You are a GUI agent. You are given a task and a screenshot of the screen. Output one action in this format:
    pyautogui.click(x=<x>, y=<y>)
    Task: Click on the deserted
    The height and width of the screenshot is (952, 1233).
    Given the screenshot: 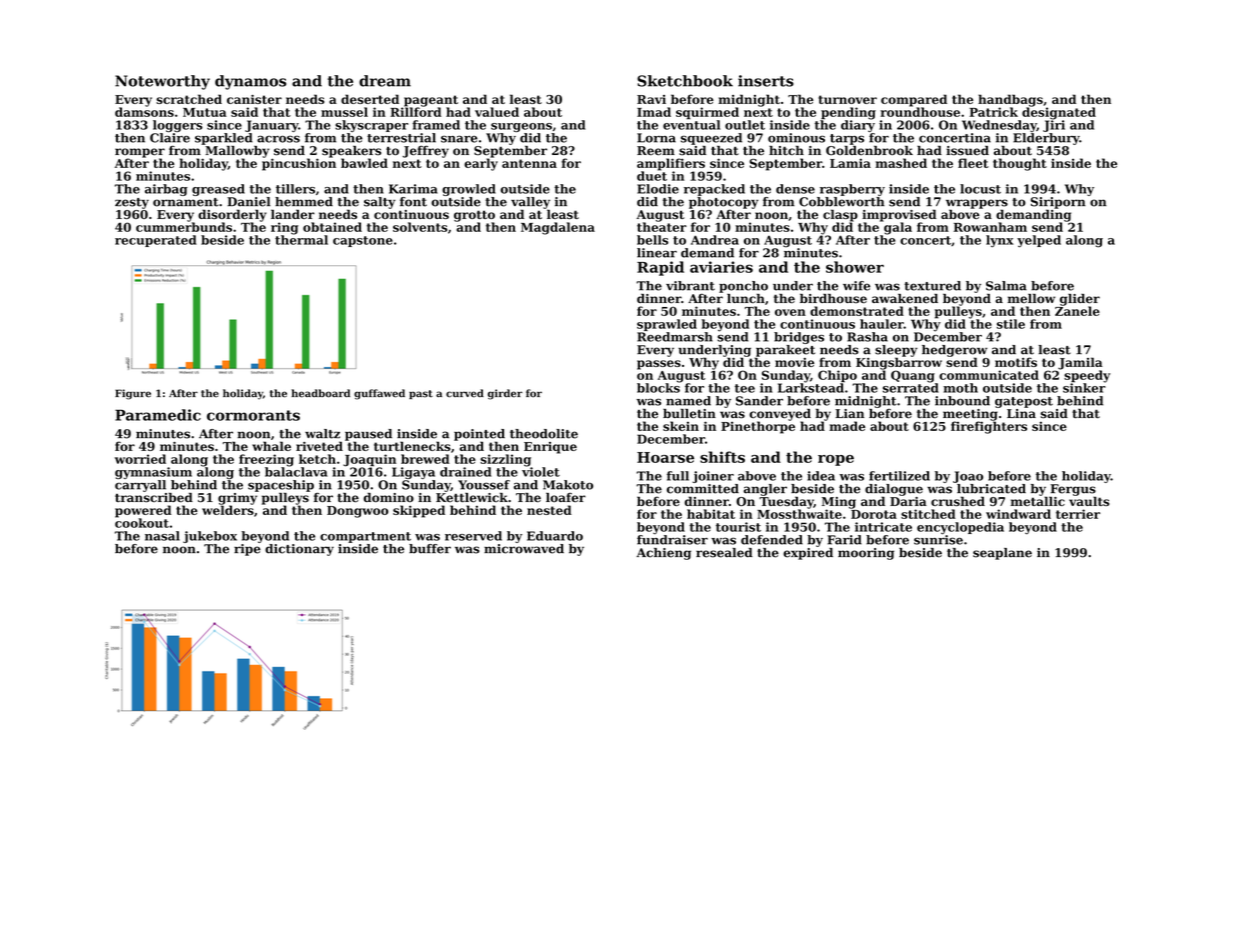 What is the action you would take?
    pyautogui.click(x=370, y=99)
